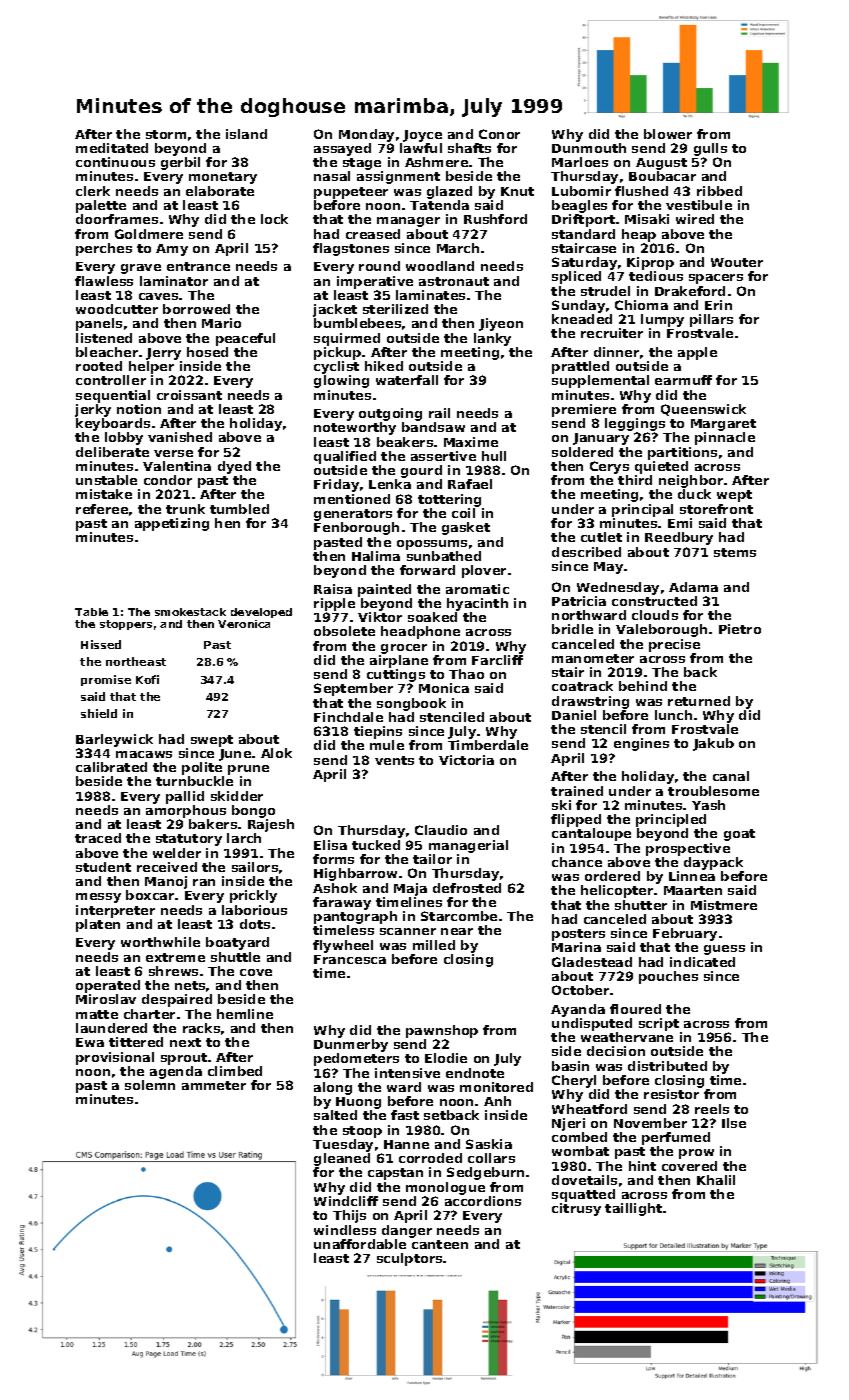 This screenshot has height=1400, width=849. I want to click on sailors, so click(255, 867).
